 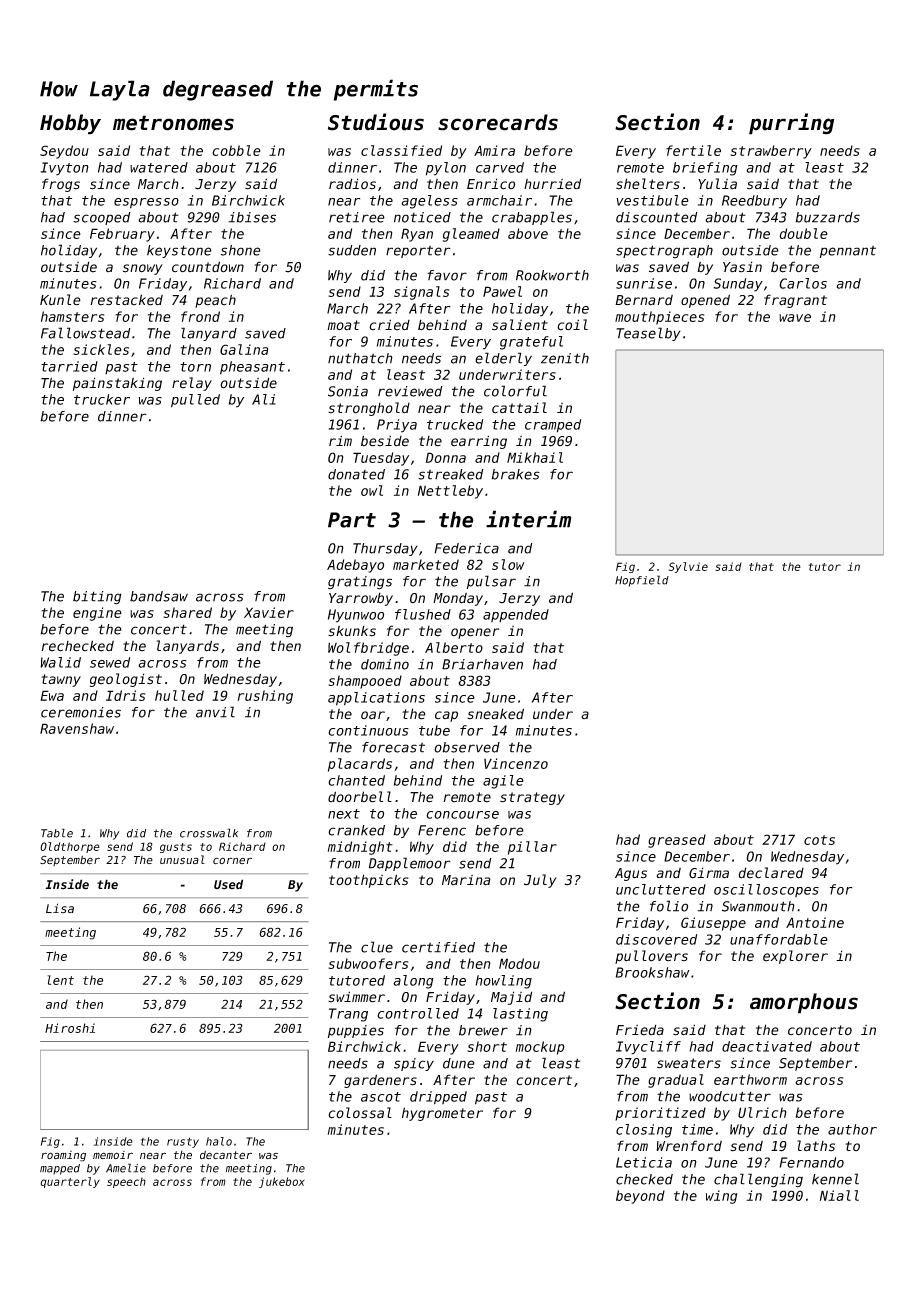 I want to click on Part, so click(x=352, y=520).
